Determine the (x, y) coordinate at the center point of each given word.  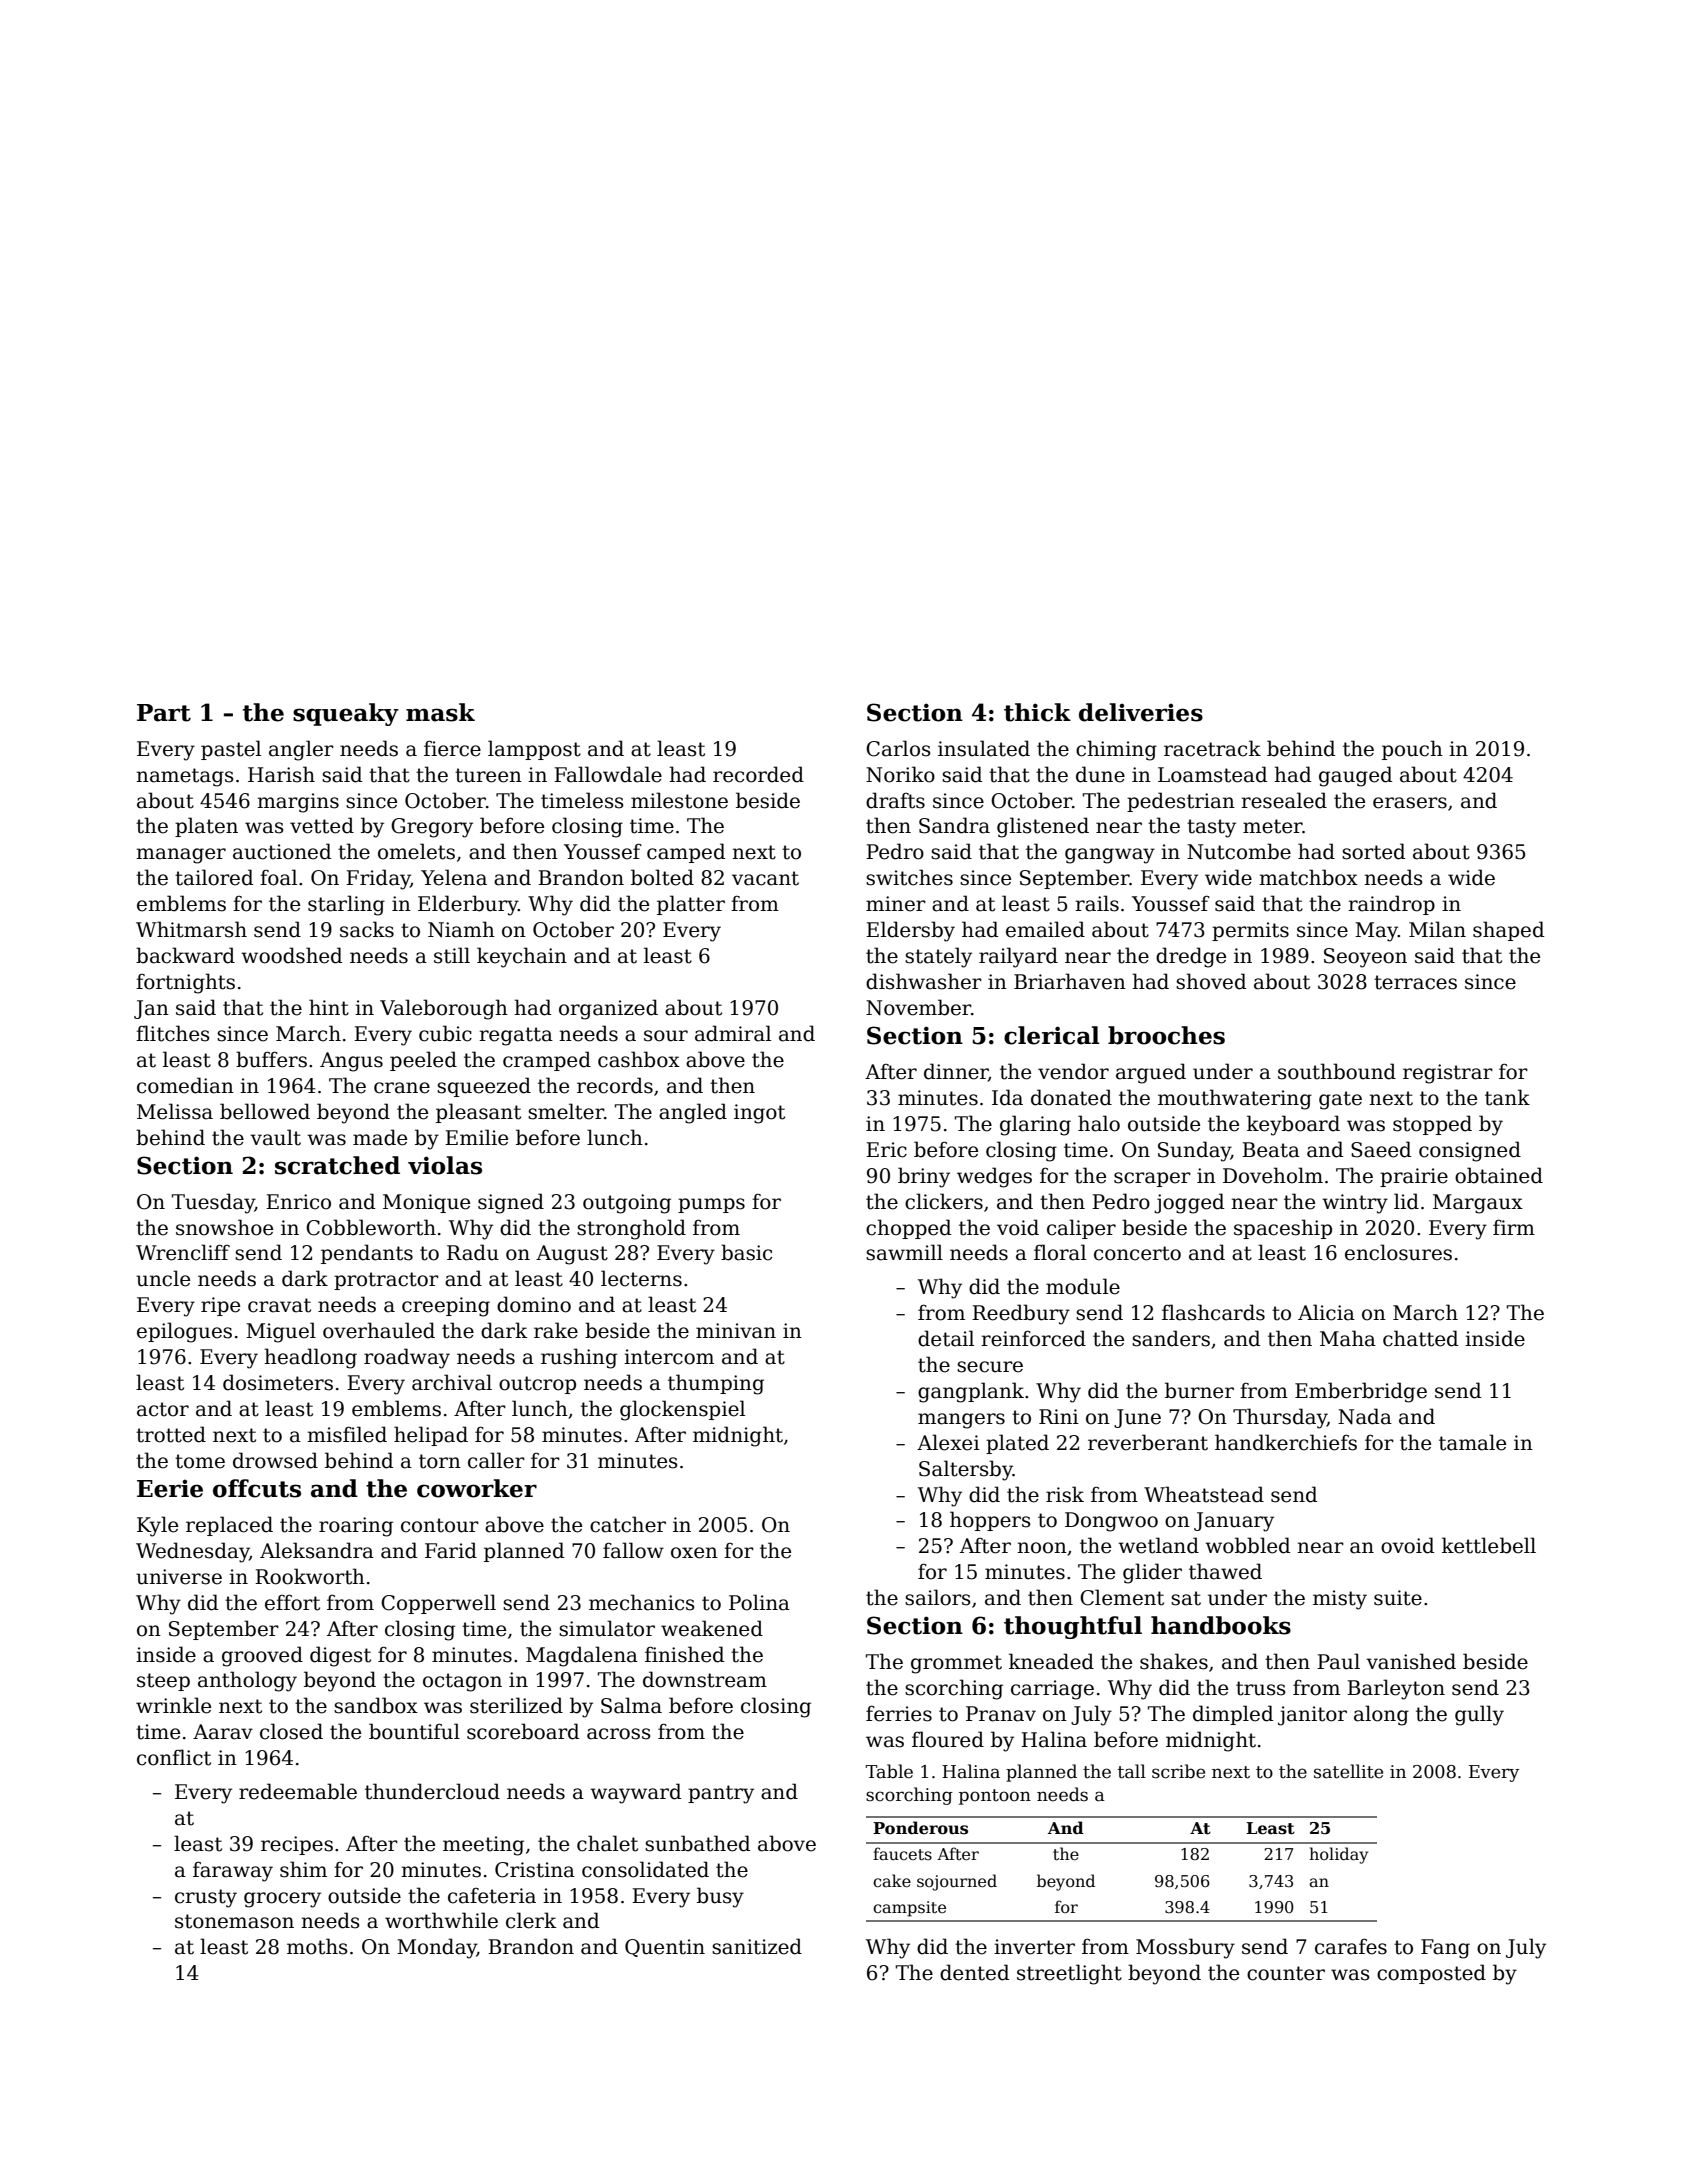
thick (1037, 712)
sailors (938, 1597)
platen (206, 827)
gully (1479, 1715)
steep (163, 1682)
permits (1250, 931)
